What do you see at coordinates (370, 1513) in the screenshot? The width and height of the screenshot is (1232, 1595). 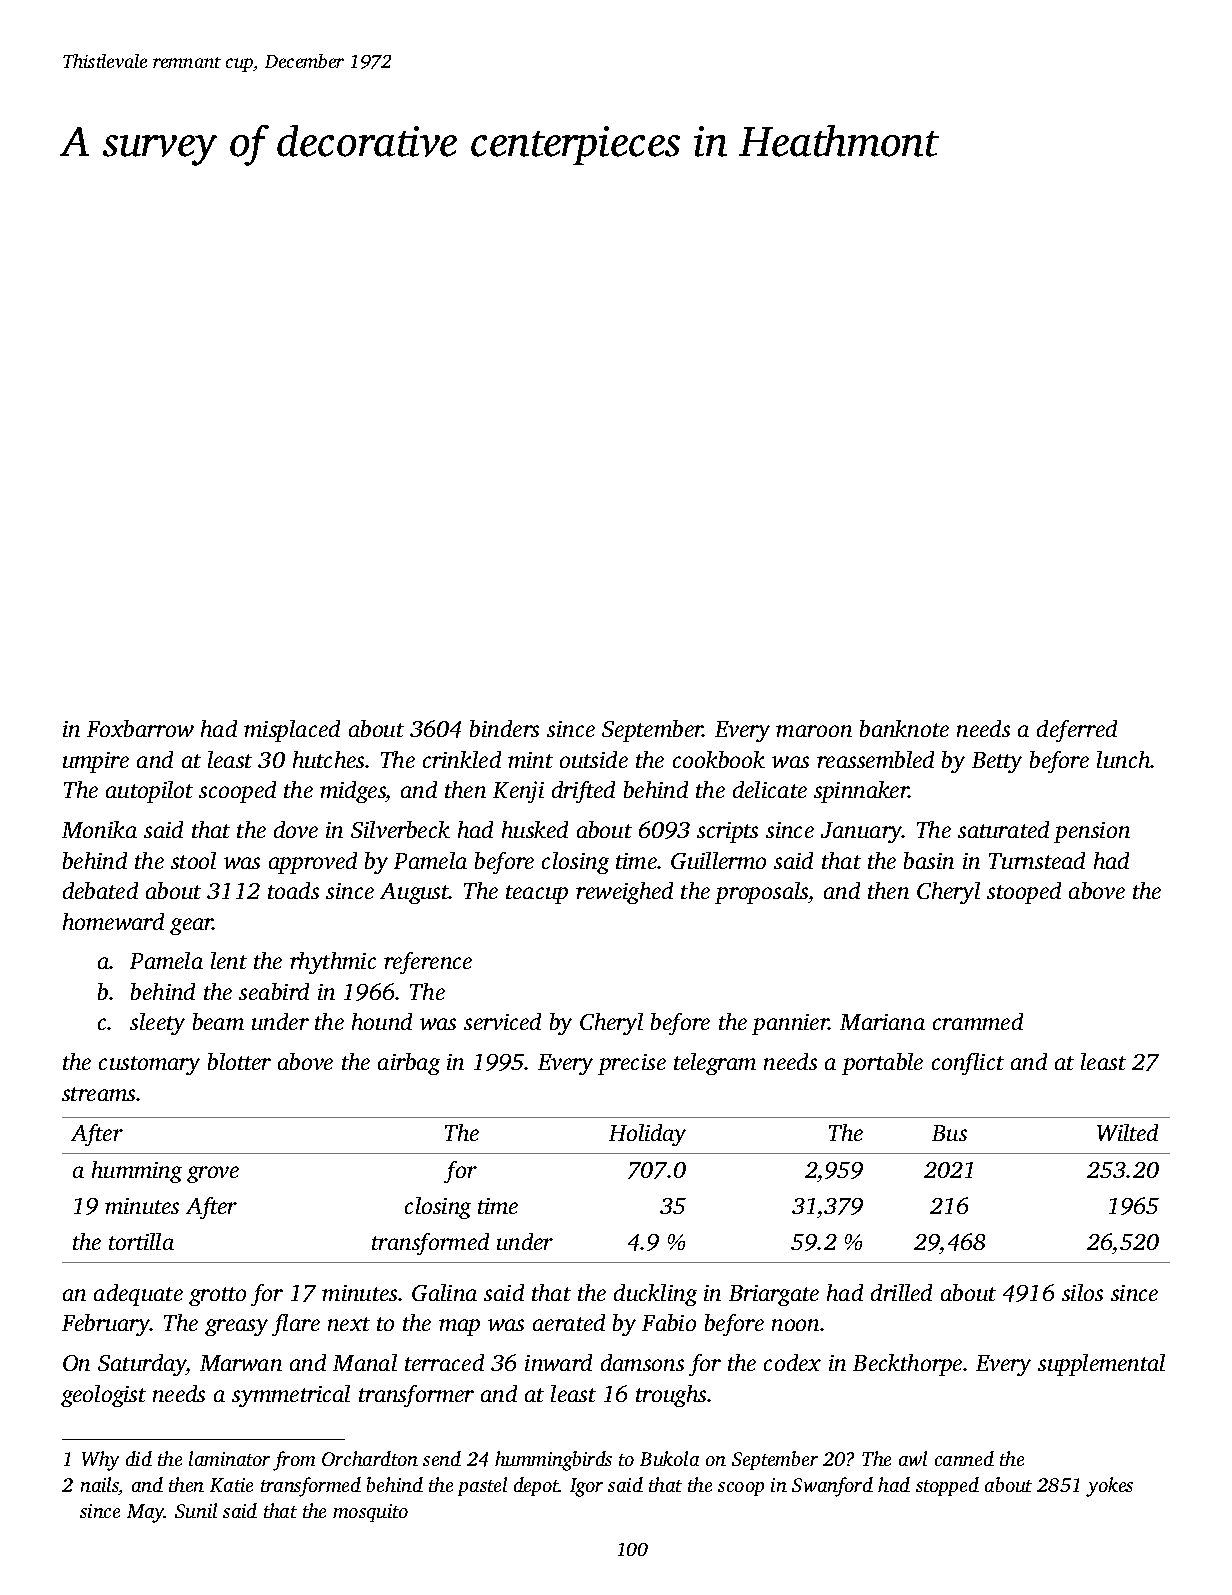 I see `mosquito` at bounding box center [370, 1513].
